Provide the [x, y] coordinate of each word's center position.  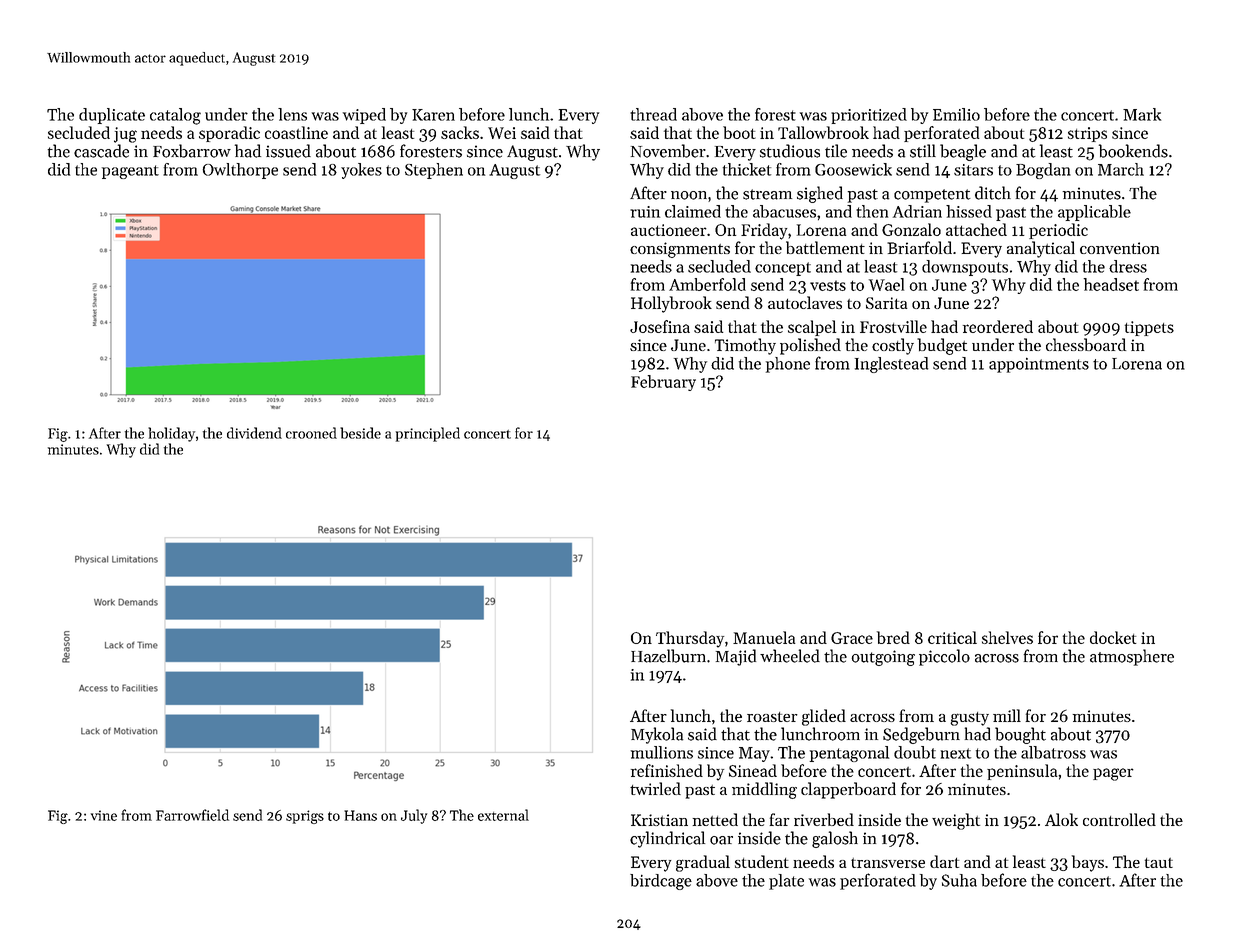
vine [104, 815]
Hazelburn [668, 656]
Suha [959, 880]
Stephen [434, 171]
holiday [171, 434]
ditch [993, 193]
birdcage [661, 882]
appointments [1039, 365]
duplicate [112, 116]
